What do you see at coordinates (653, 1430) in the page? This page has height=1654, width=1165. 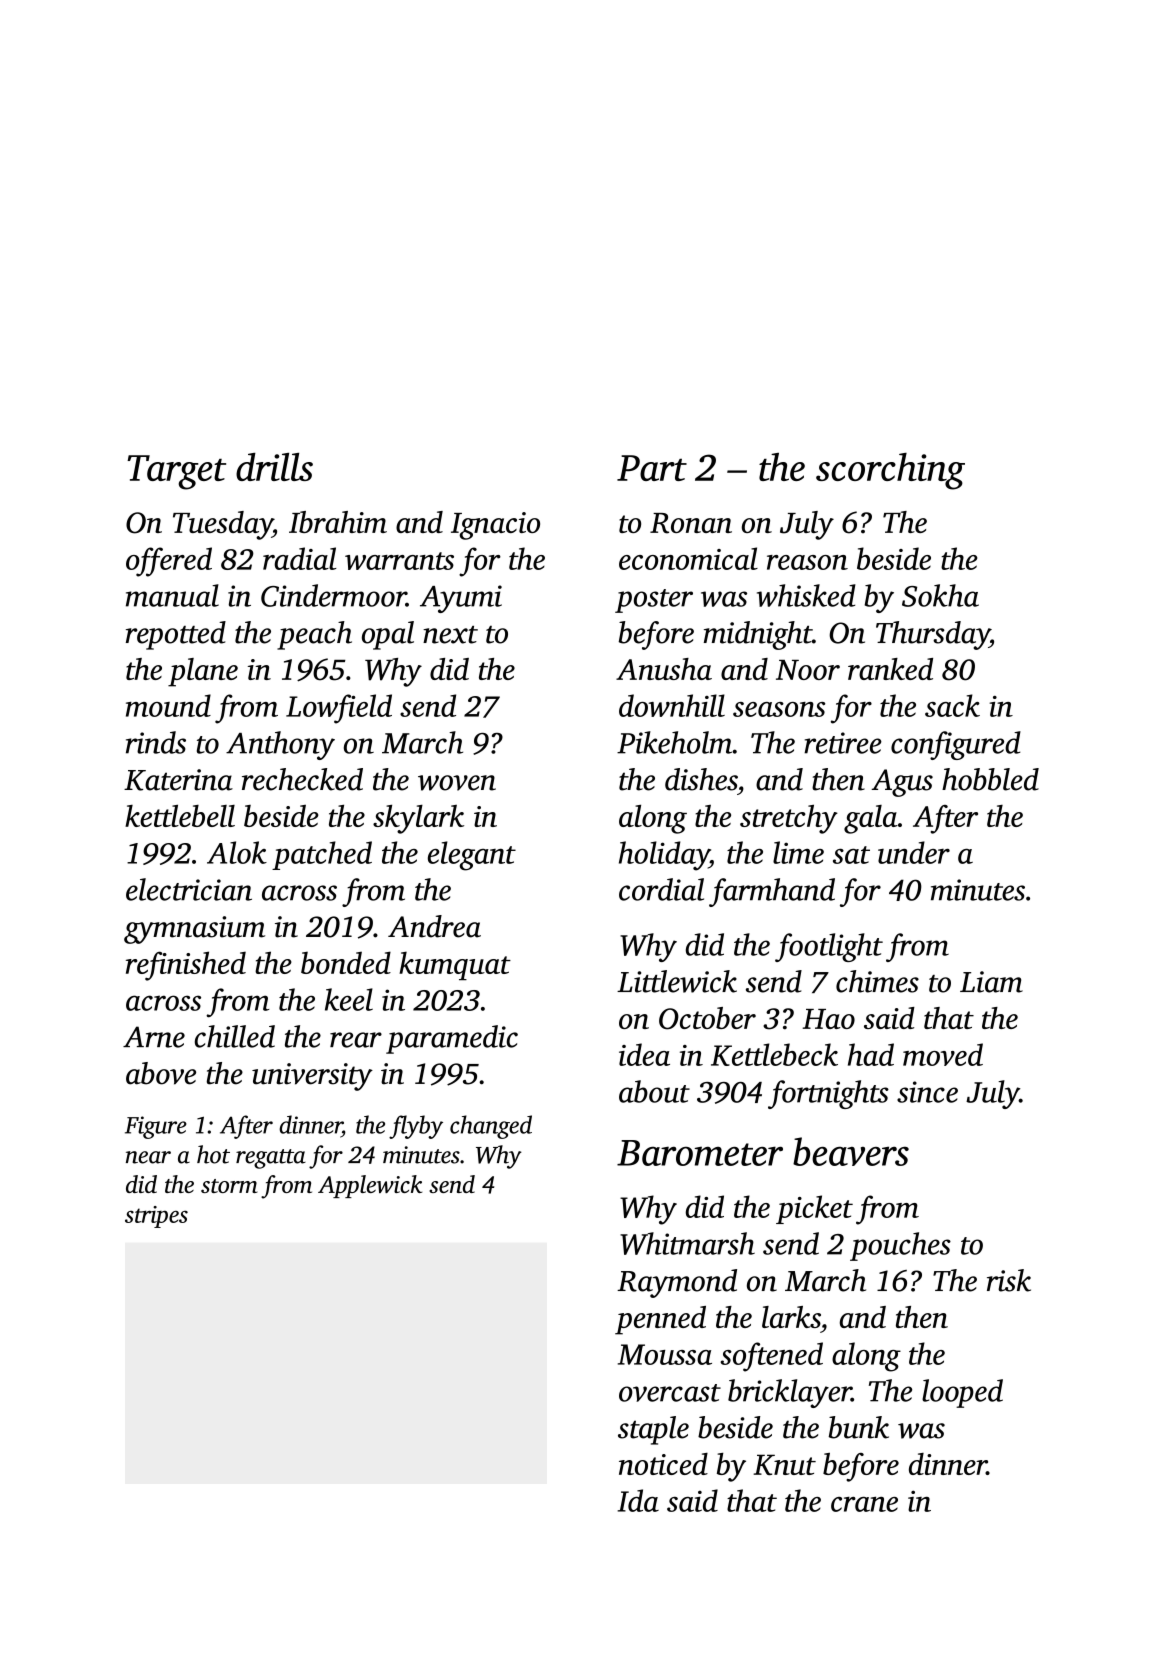 I see `staple` at bounding box center [653, 1430].
